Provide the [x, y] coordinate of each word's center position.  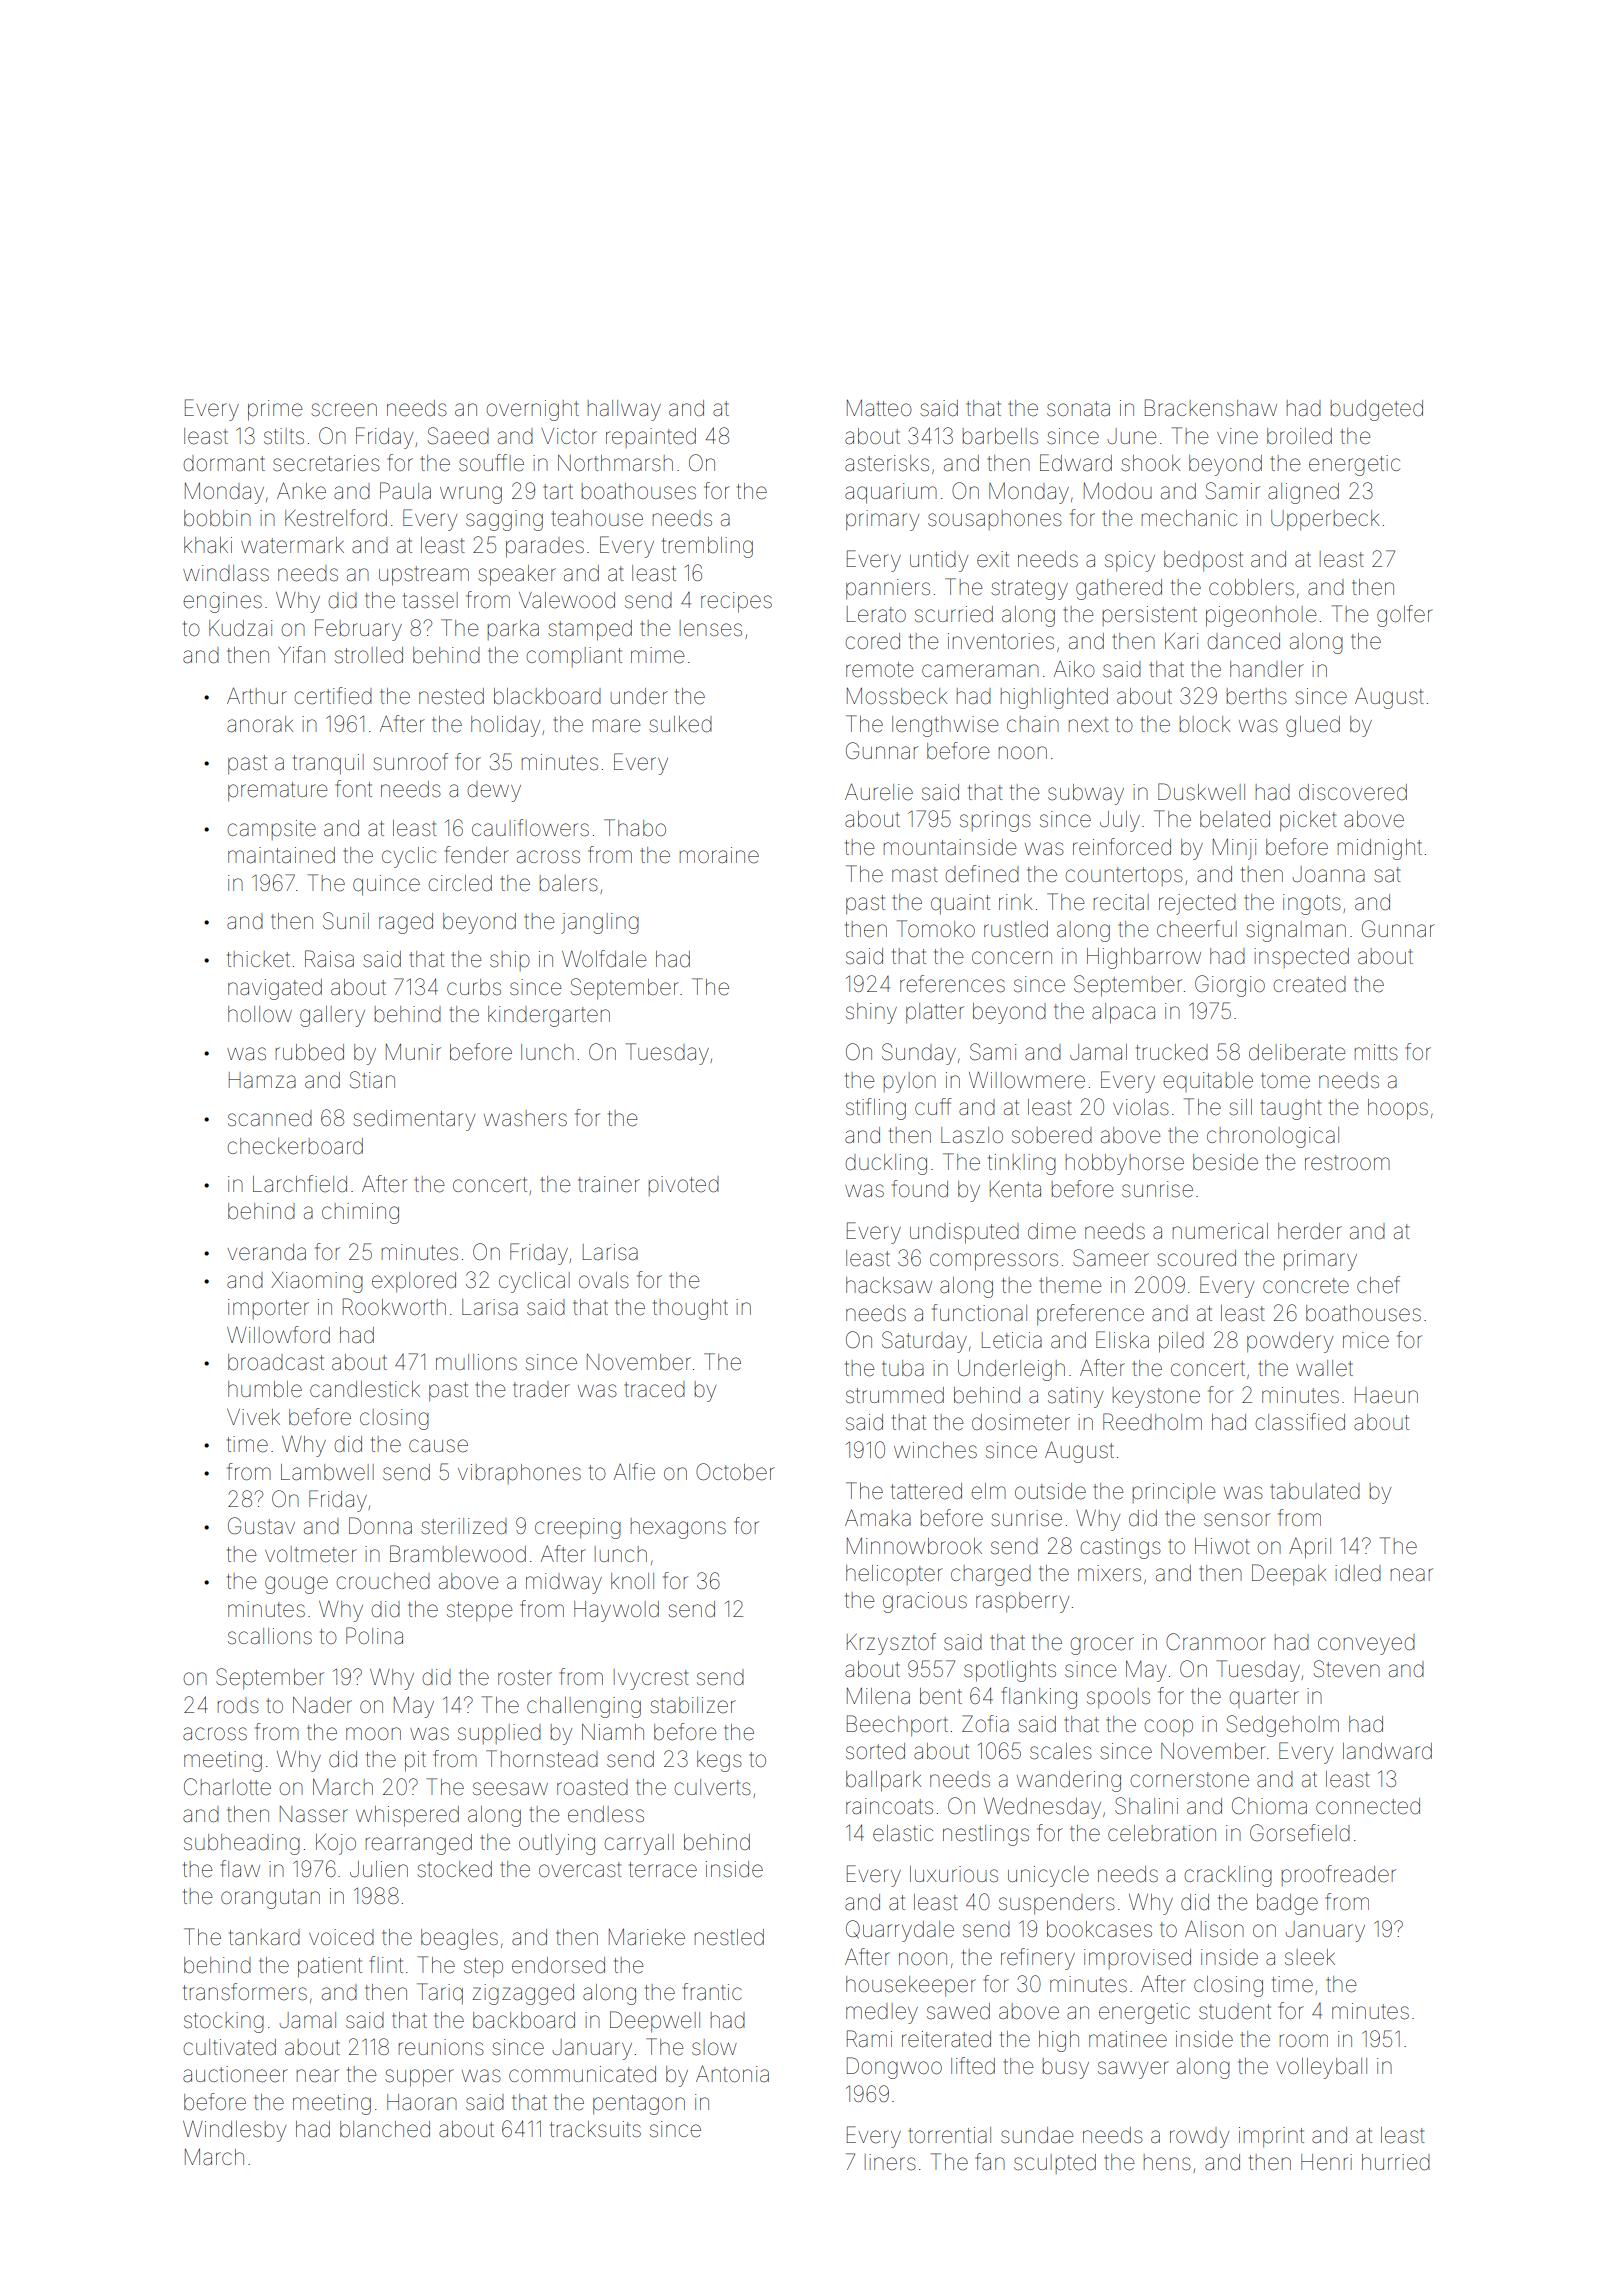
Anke [301, 491]
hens [1167, 2162]
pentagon [639, 2105]
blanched [385, 2129]
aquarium [891, 493]
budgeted [1377, 410]
